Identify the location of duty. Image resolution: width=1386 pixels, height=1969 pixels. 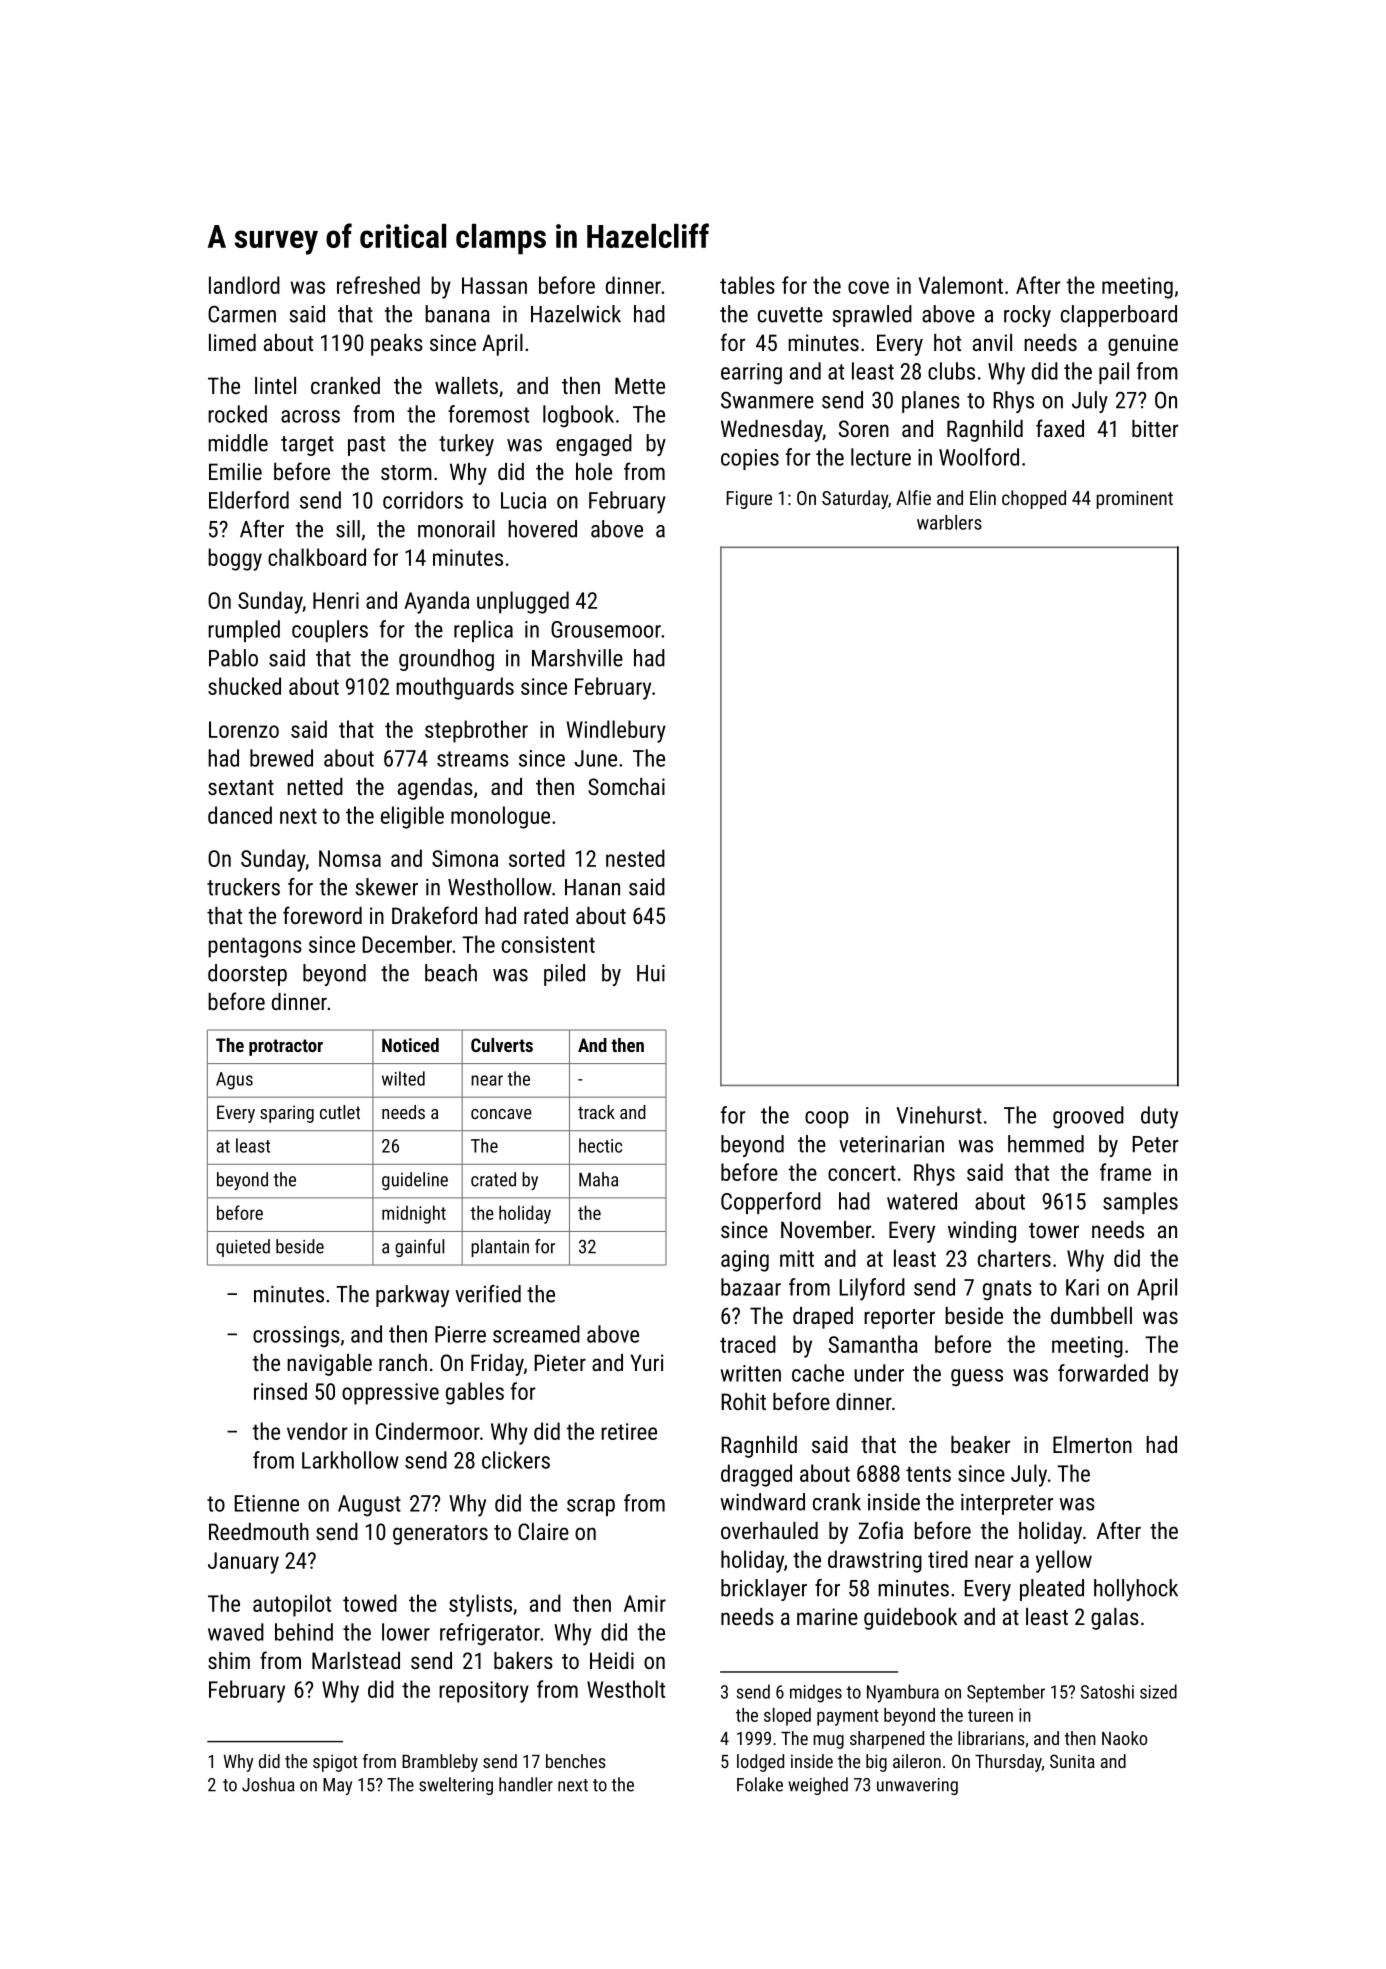
(1159, 1117).
